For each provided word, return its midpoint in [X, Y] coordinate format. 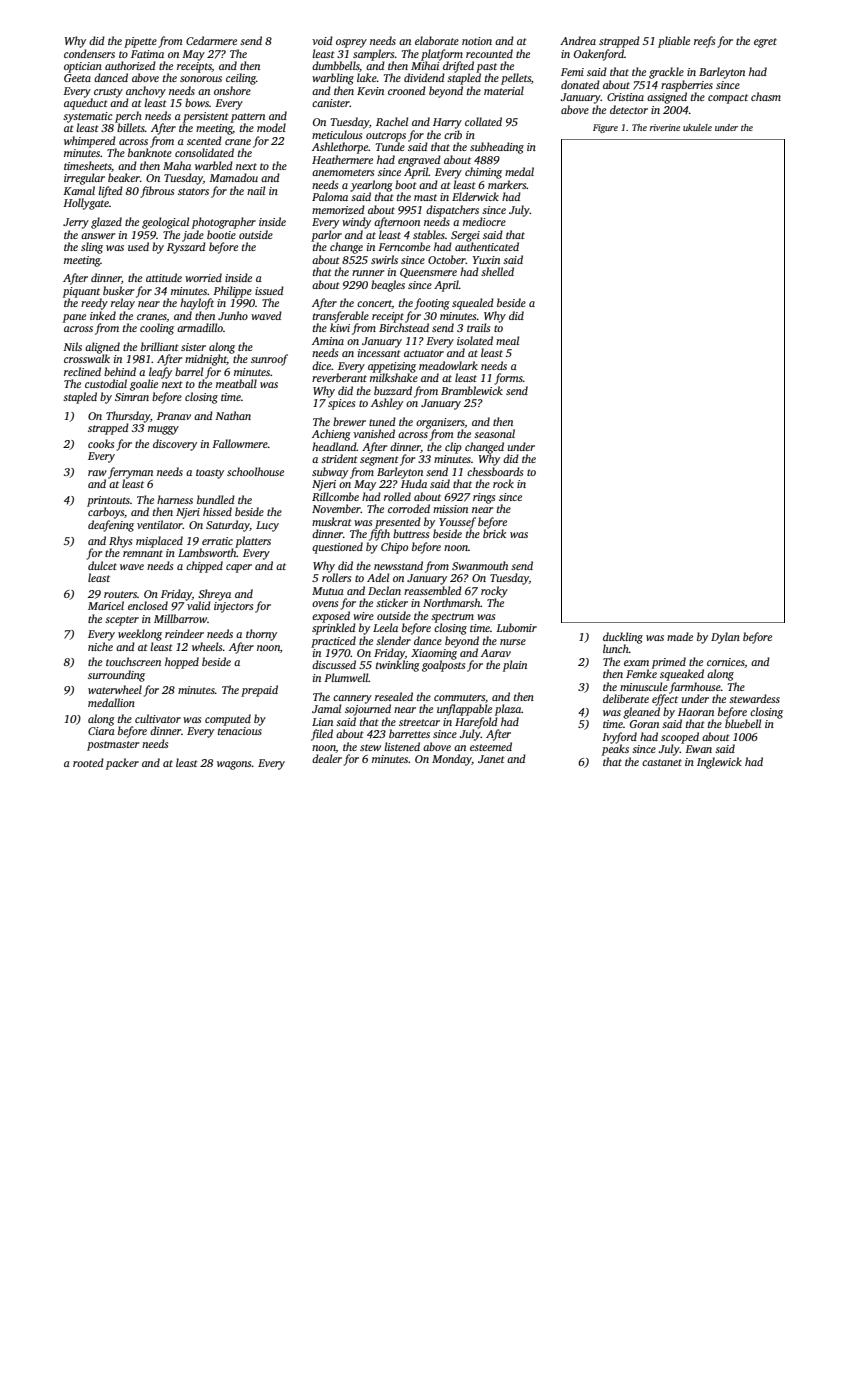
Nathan [233, 415]
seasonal [494, 433]
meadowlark [448, 365]
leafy [160, 373]
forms [509, 379]
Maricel [106, 605]
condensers [89, 53]
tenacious [240, 731]
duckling [623, 638]
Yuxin [486, 260]
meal [507, 340]
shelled [497, 271]
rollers [336, 577]
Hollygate [86, 204]
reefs [704, 42]
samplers [373, 55]
